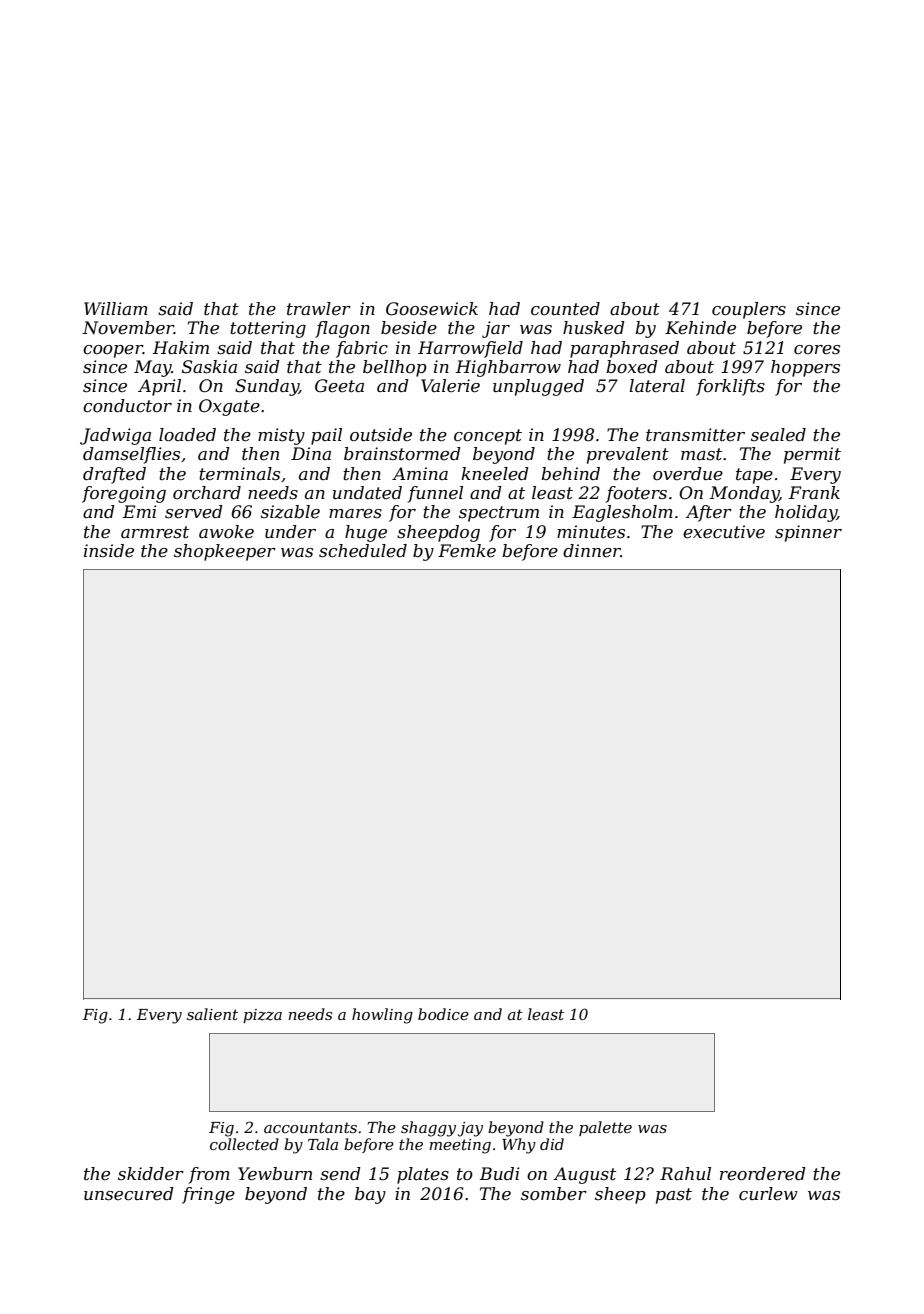 Image resolution: width=924 pixels, height=1314 pixels. Describe the element at coordinates (239, 474) in the screenshot. I see `terminals` at that location.
